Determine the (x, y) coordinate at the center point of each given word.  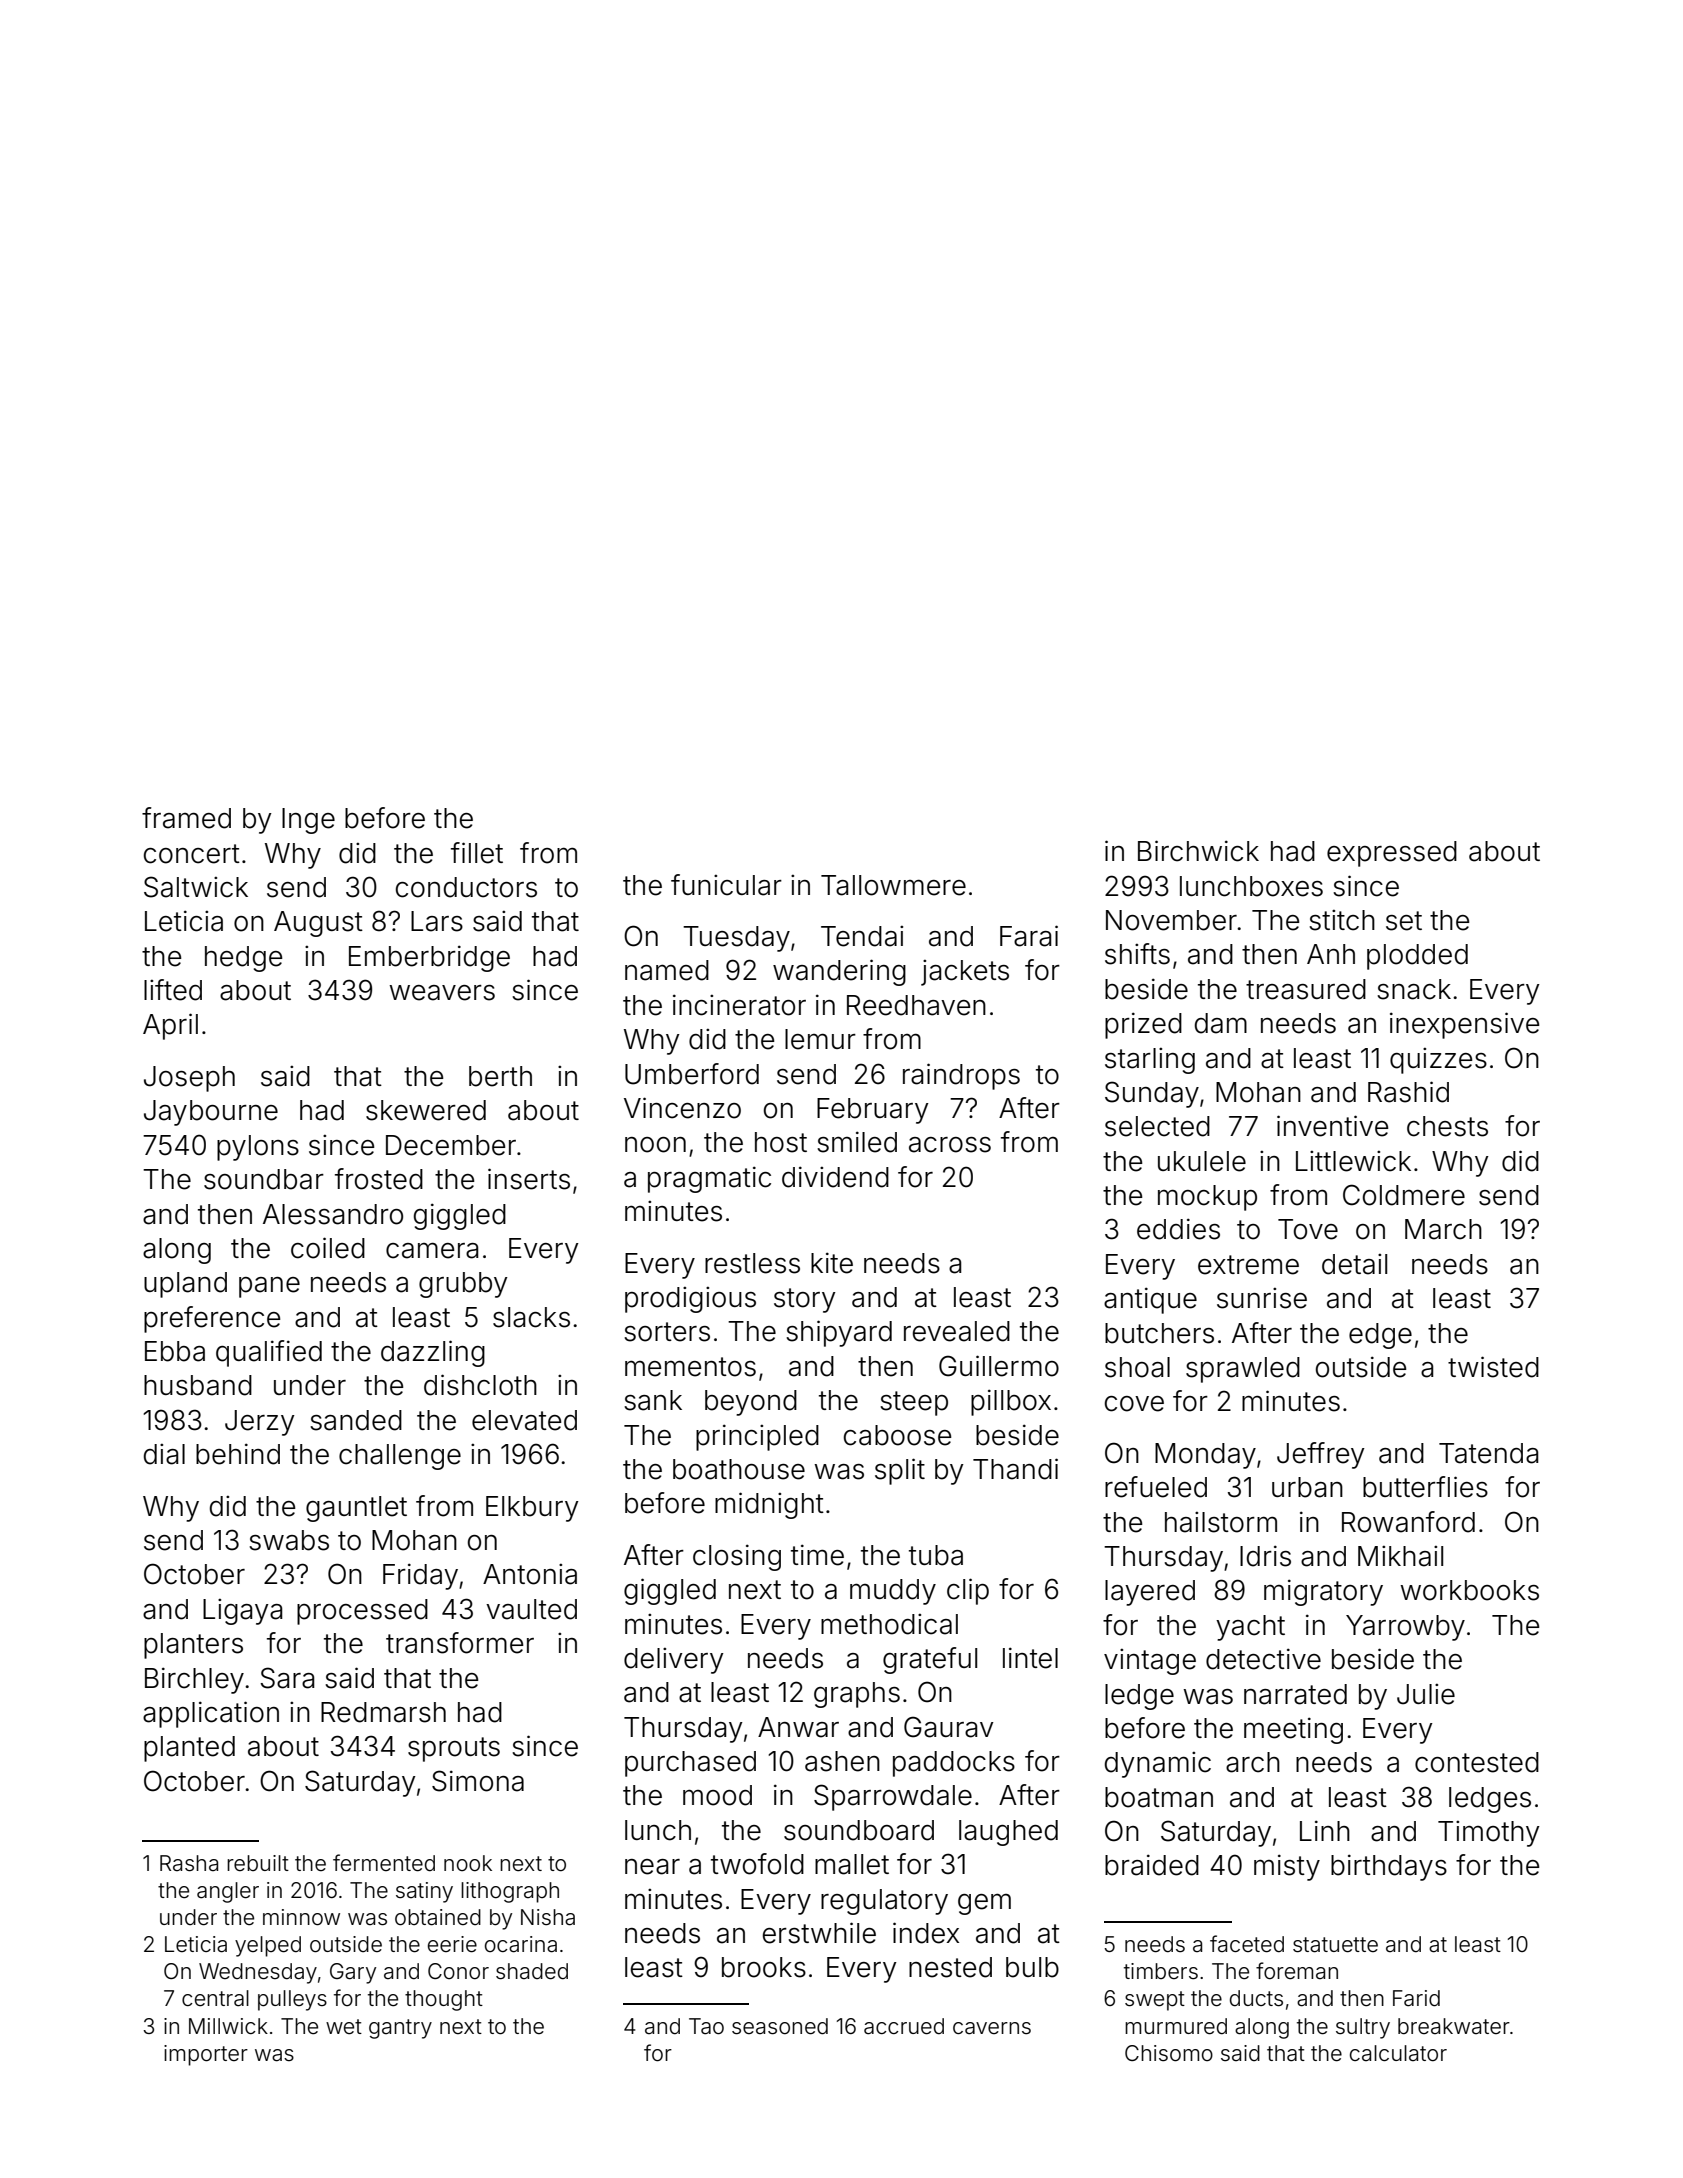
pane (269, 1287)
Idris (1265, 1556)
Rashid (1408, 1092)
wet (344, 2027)
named (667, 970)
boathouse (739, 1469)
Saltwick (196, 887)
